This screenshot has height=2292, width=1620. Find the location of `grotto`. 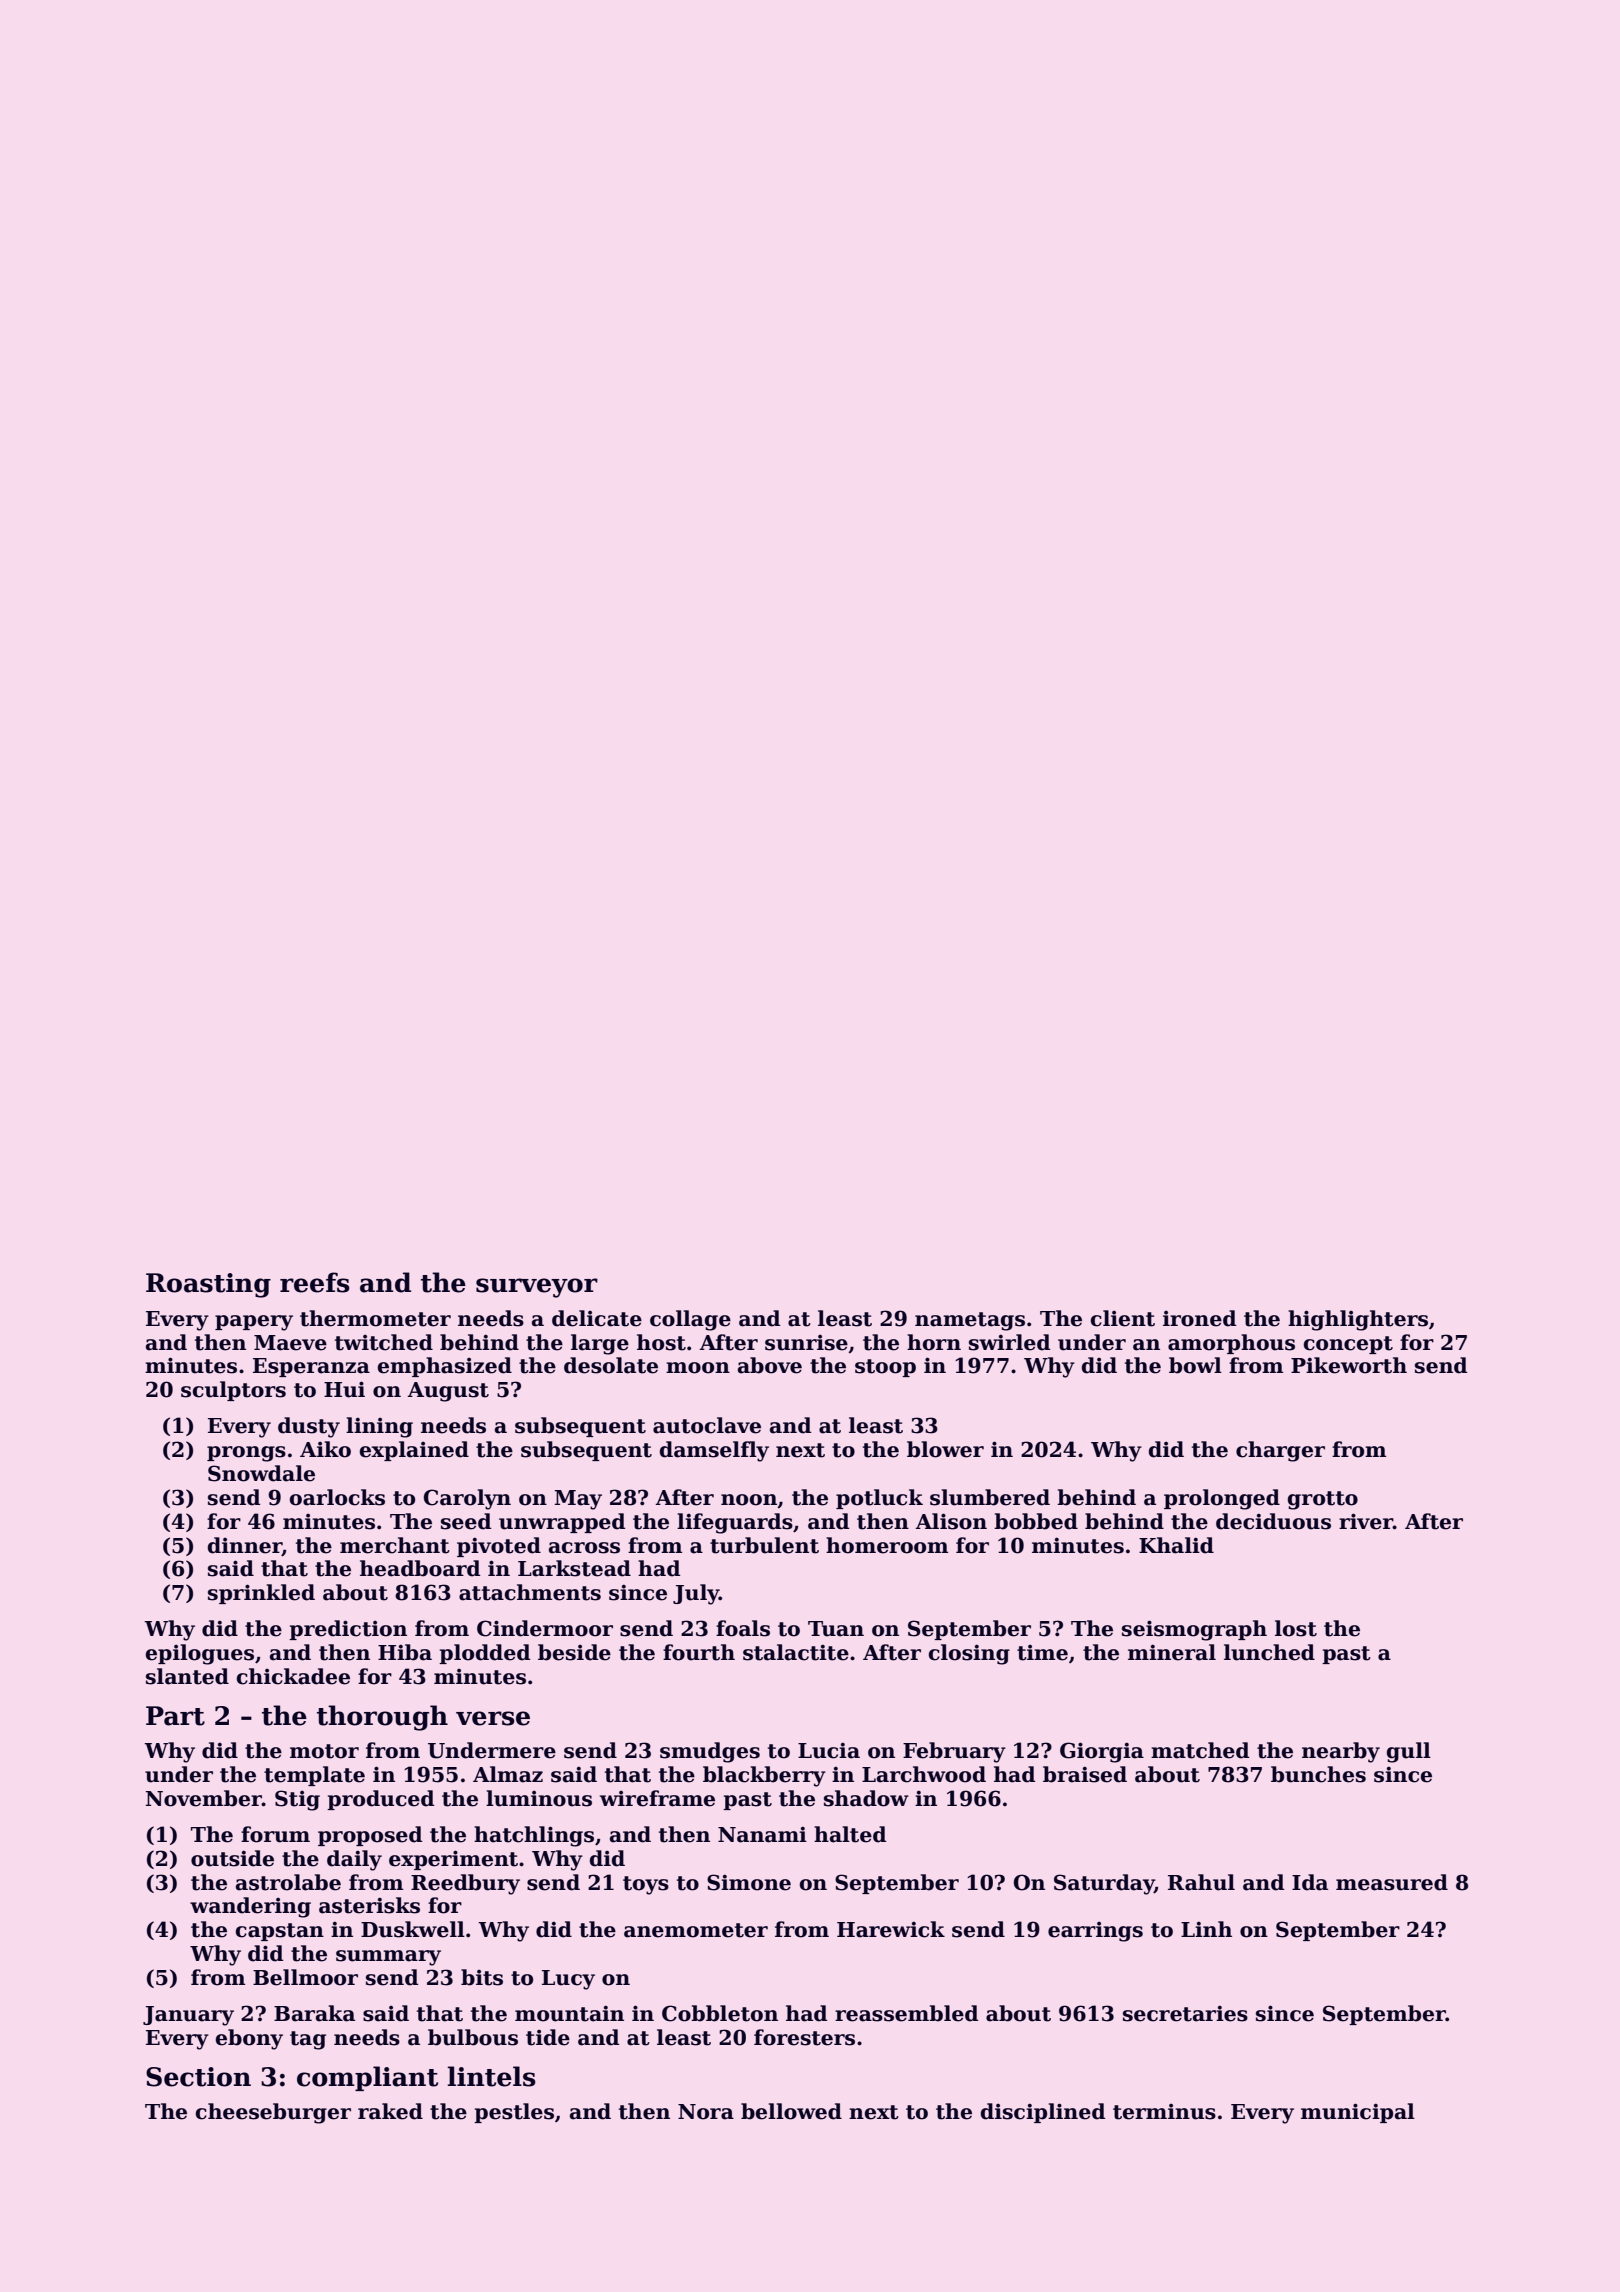

grotto is located at coordinates (1323, 1500).
